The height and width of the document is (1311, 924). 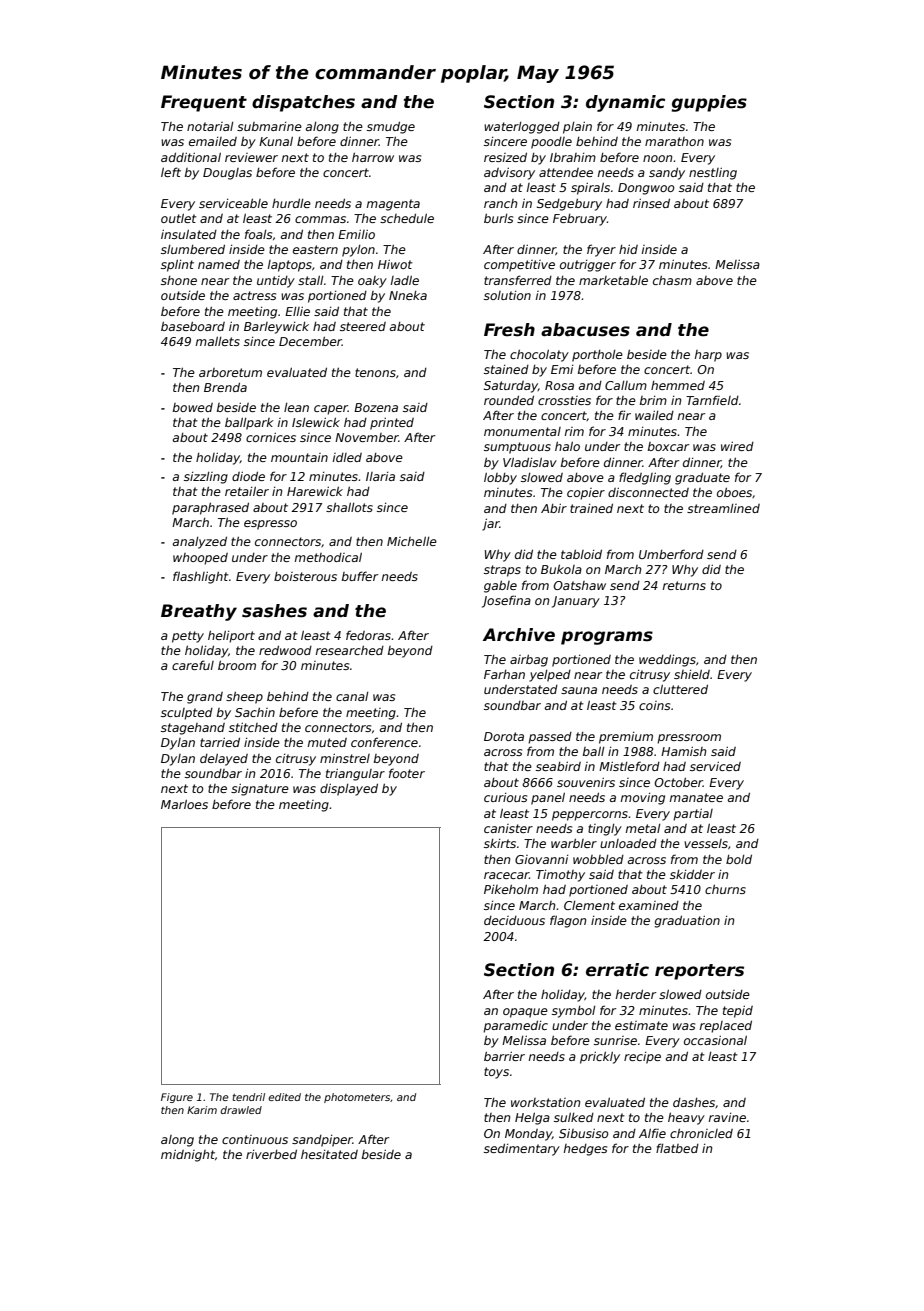 I want to click on February, so click(x=580, y=220).
